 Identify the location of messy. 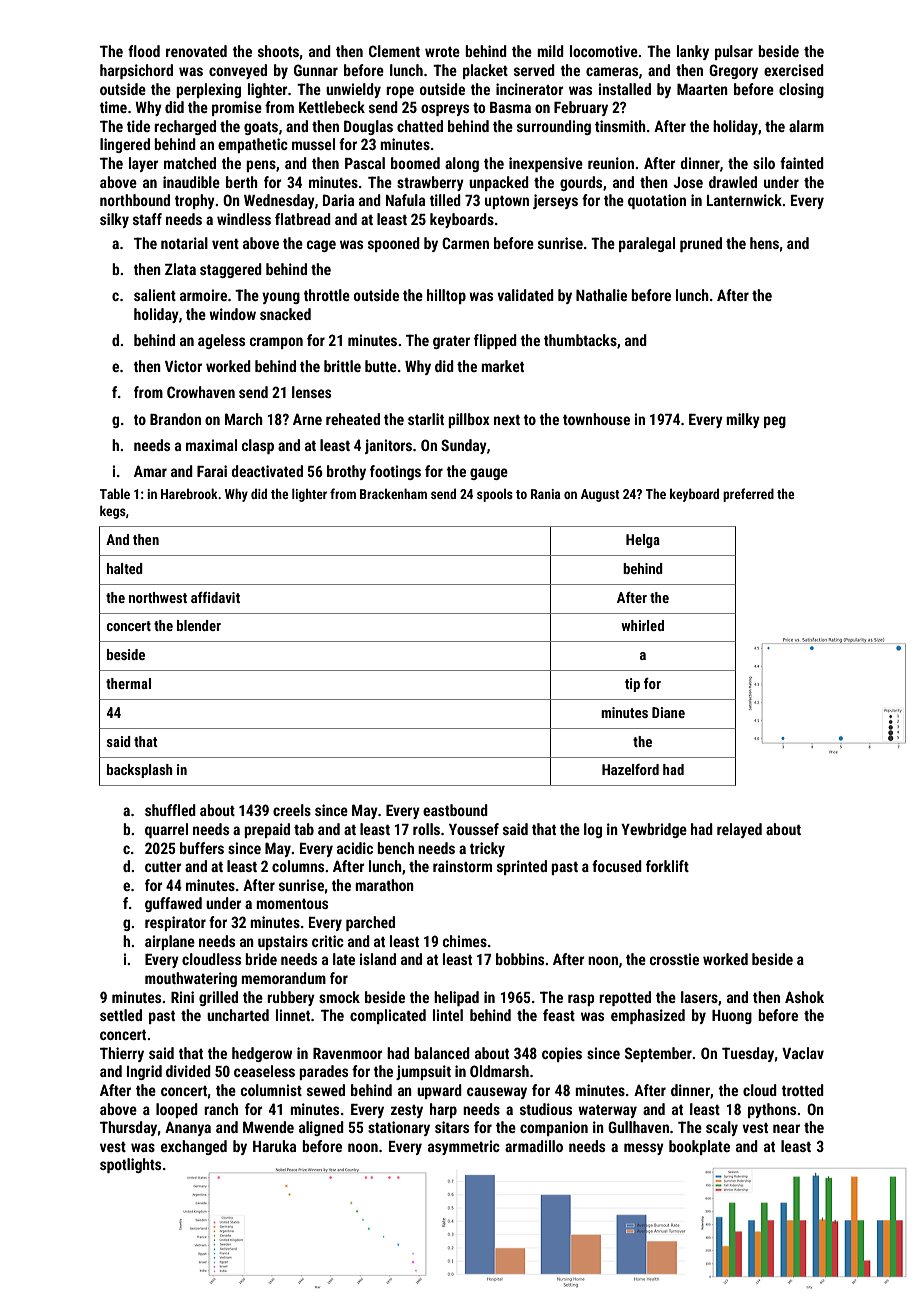
(644, 1149).
